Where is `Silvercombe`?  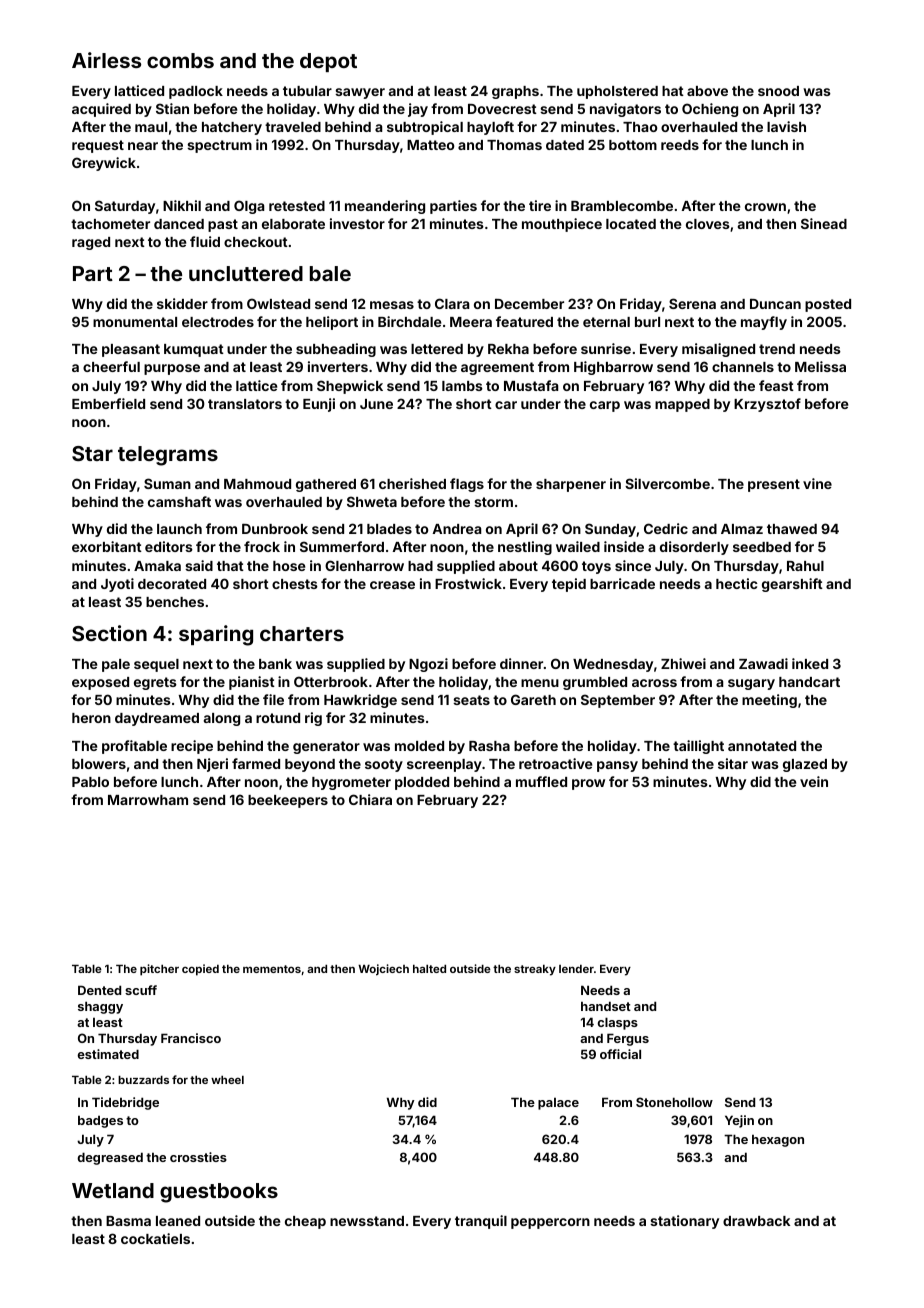
Silvercombe is located at coordinates (667, 483).
